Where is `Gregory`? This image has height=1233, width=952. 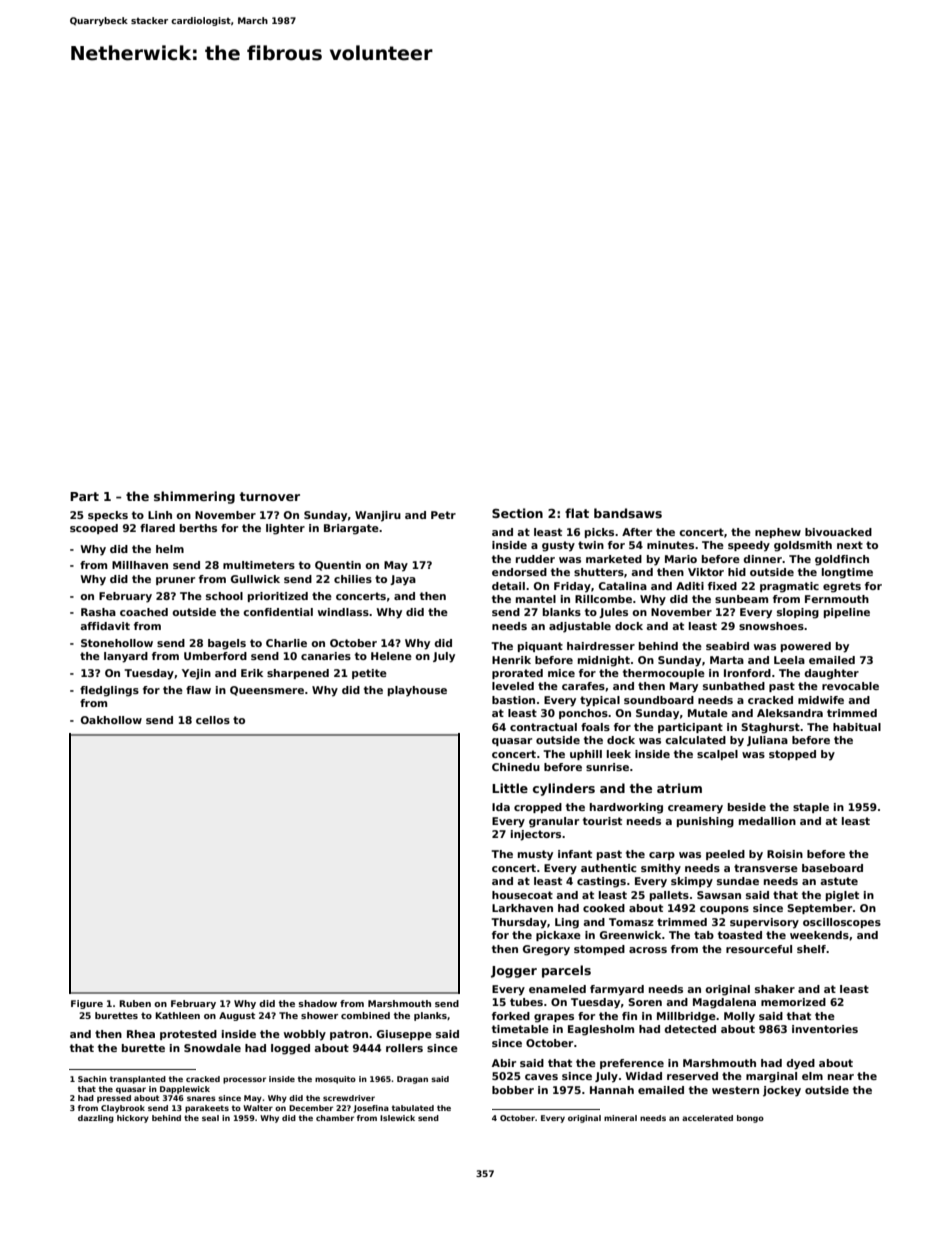 Gregory is located at coordinates (546, 950).
